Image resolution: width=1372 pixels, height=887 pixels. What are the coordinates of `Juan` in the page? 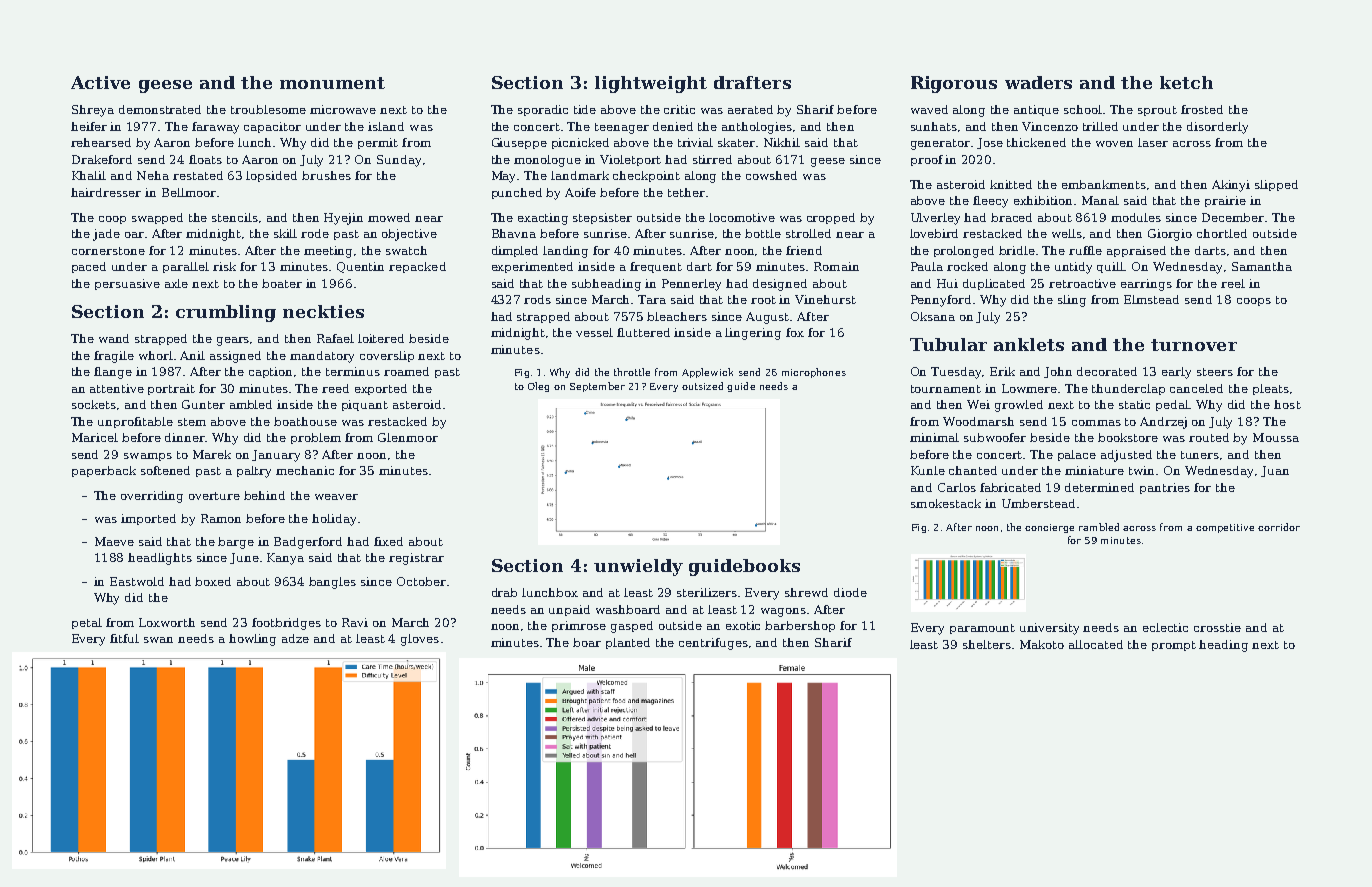 It's located at (1275, 471).
